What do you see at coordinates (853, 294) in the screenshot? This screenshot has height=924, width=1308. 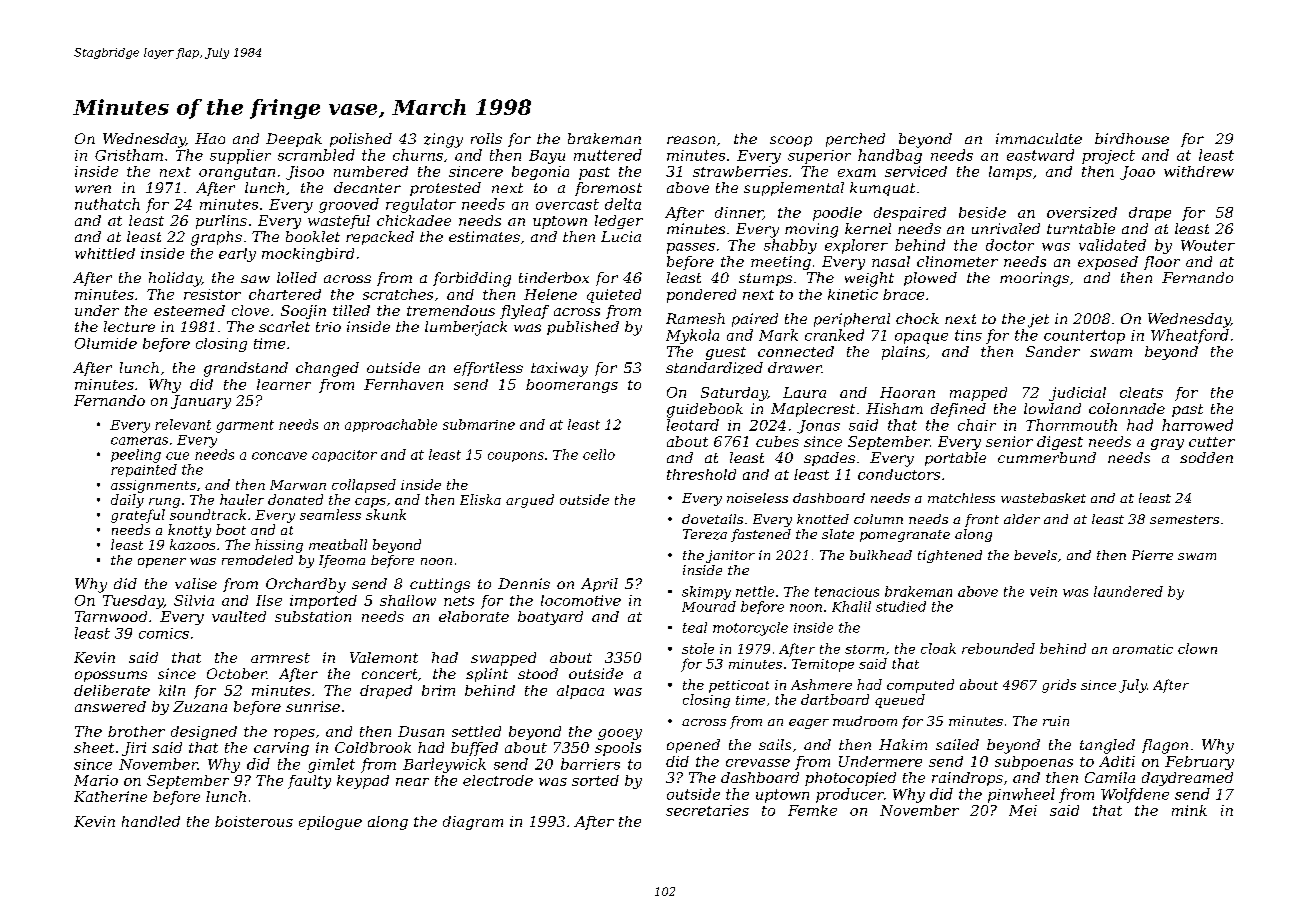 I see `kinetic` at bounding box center [853, 294].
